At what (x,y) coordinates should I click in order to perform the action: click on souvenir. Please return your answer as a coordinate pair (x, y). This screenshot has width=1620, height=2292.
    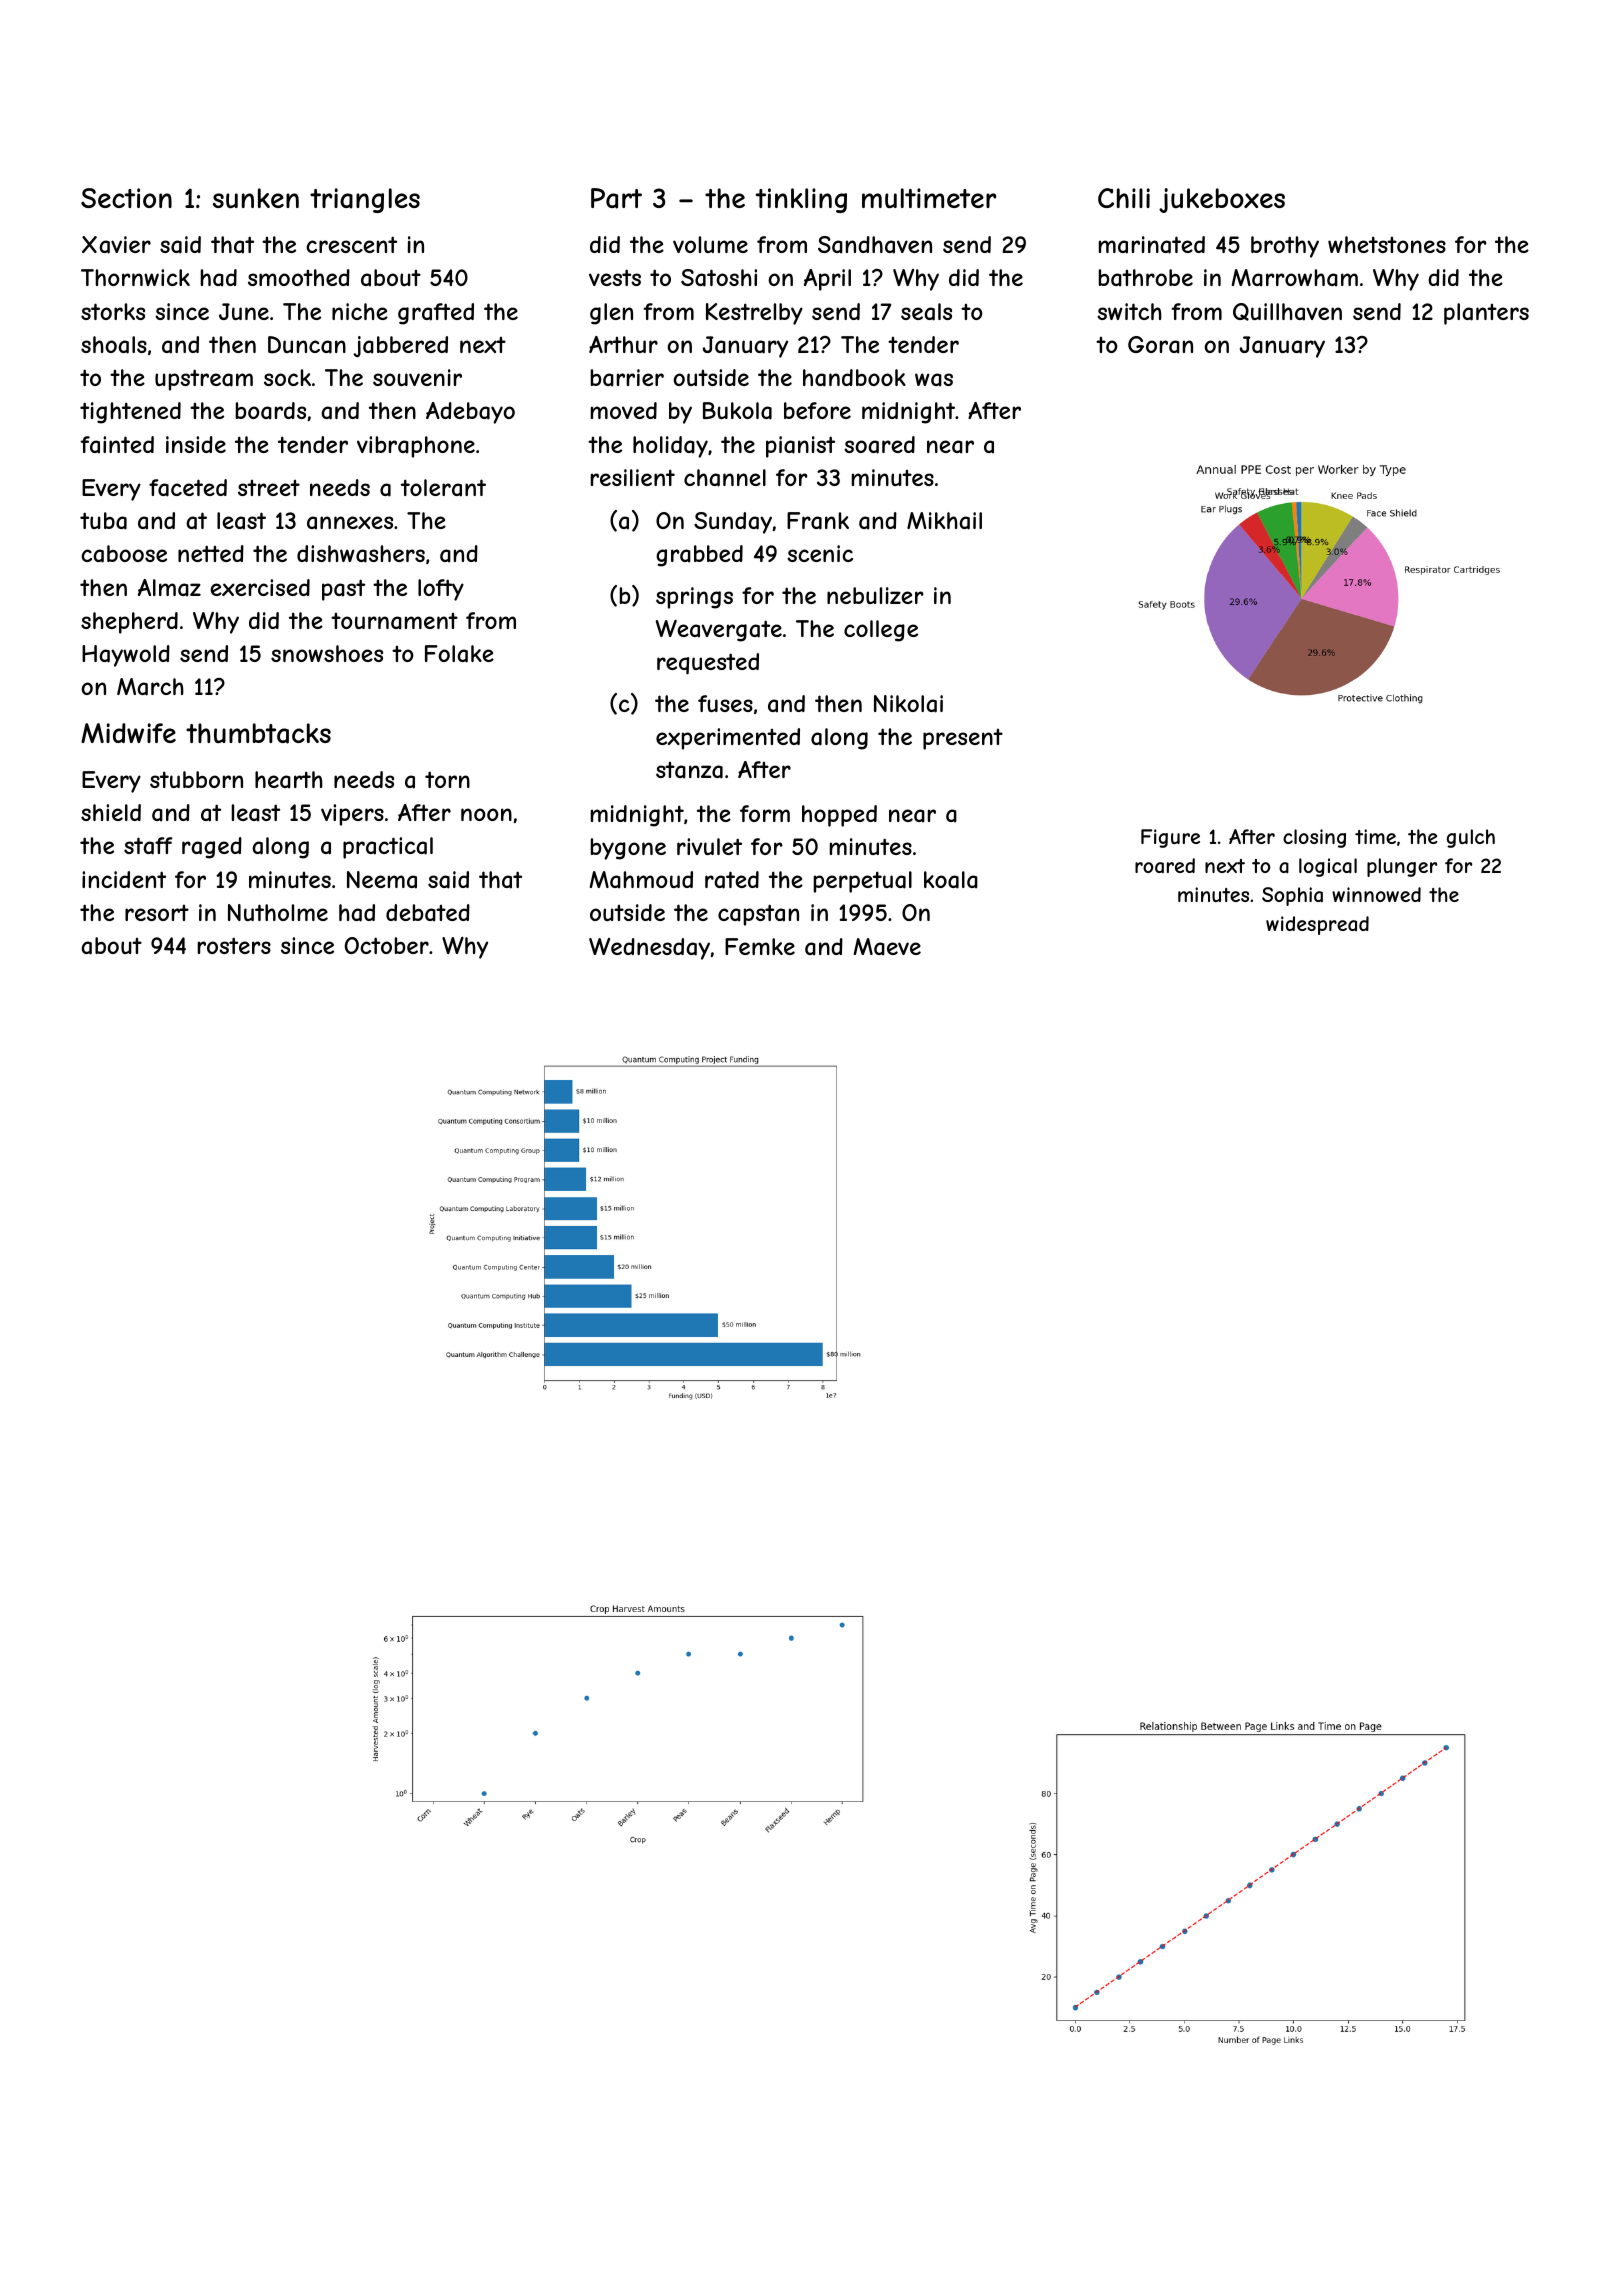
    Looking at the image, I should click on (417, 377).
